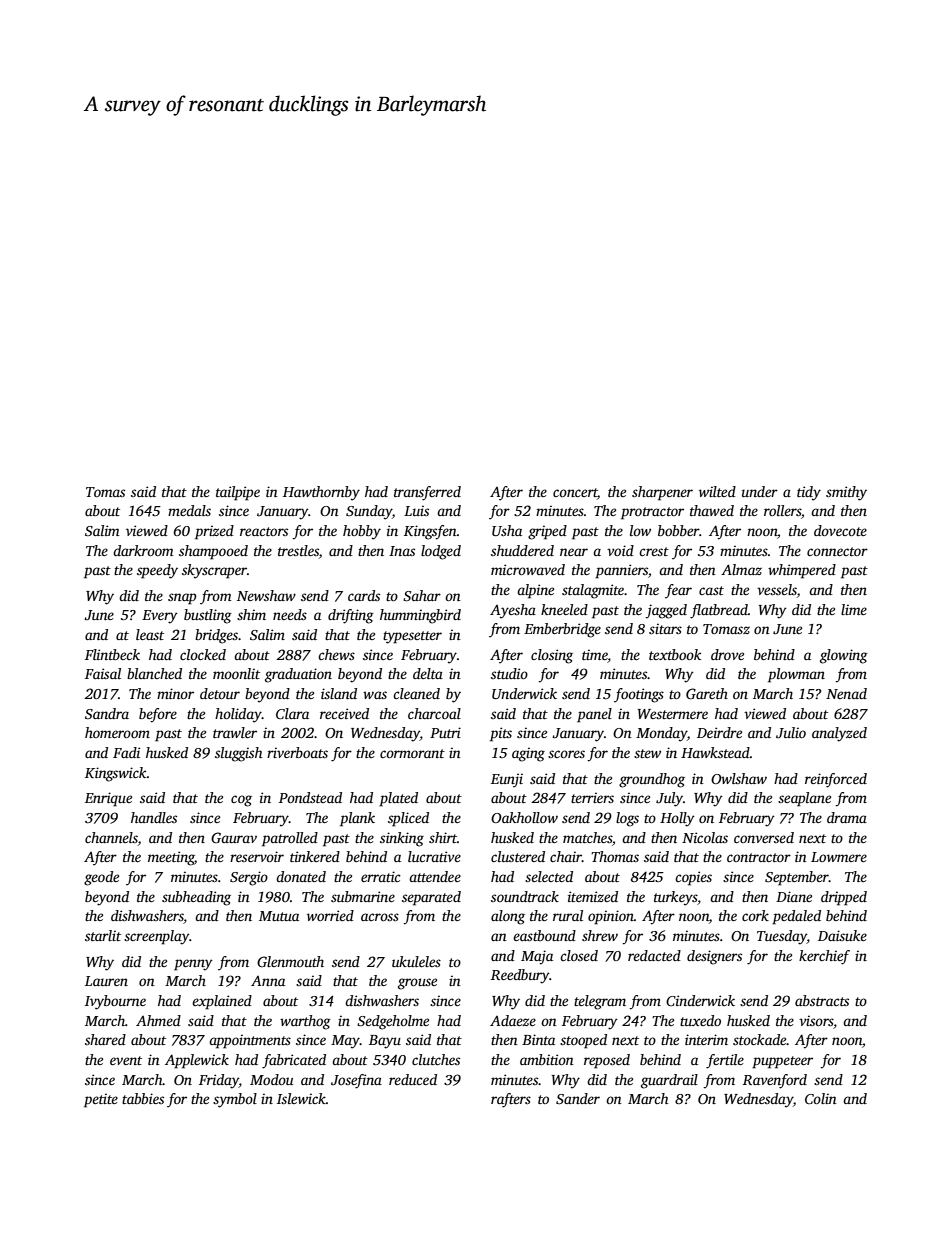  What do you see at coordinates (297, 752) in the document?
I see `riverboats` at bounding box center [297, 752].
